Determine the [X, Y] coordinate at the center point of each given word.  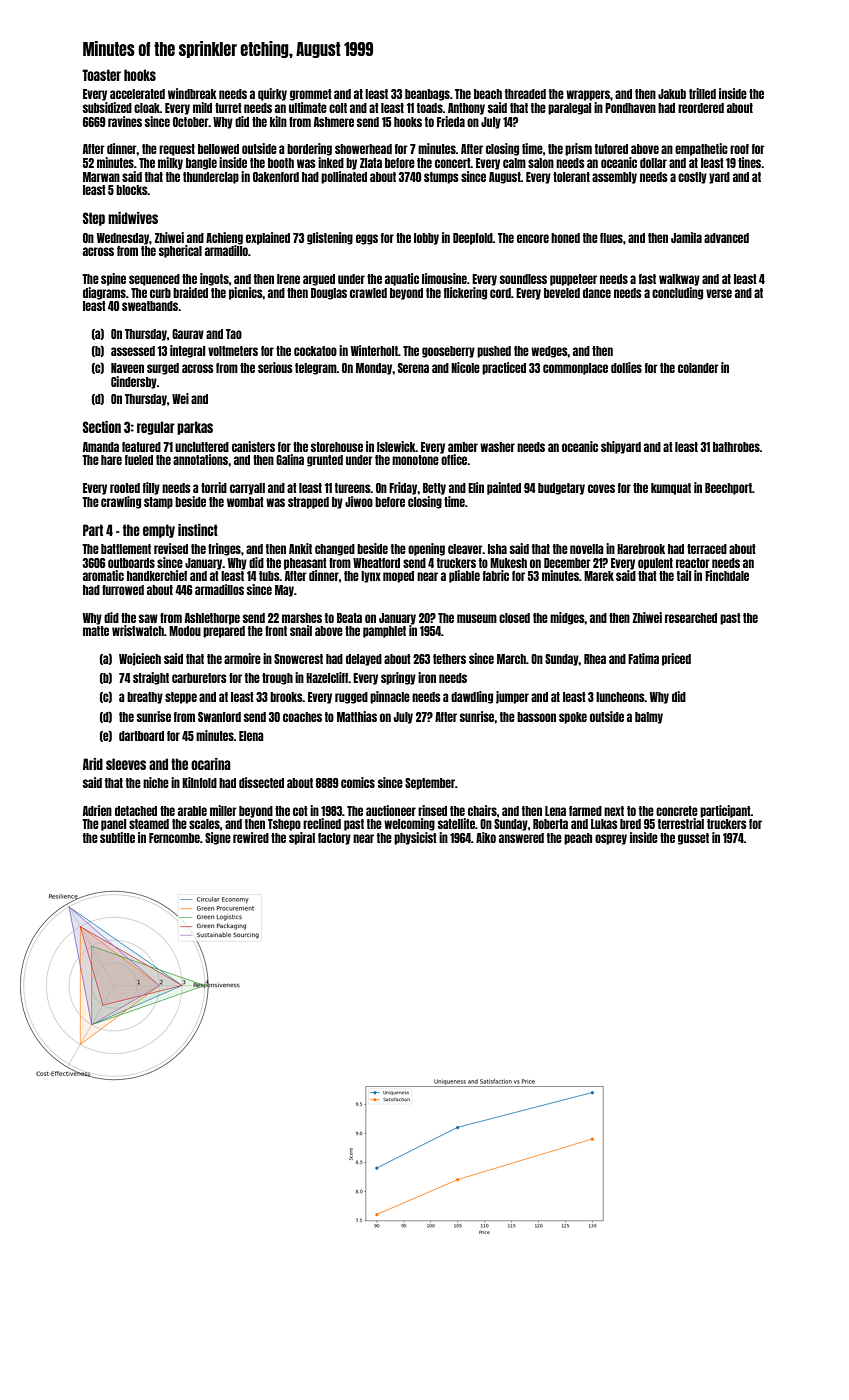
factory [334, 839]
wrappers [588, 95]
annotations [200, 459]
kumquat [671, 489]
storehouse [337, 447]
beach [488, 94]
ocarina [211, 764]
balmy [649, 718]
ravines [125, 121]
